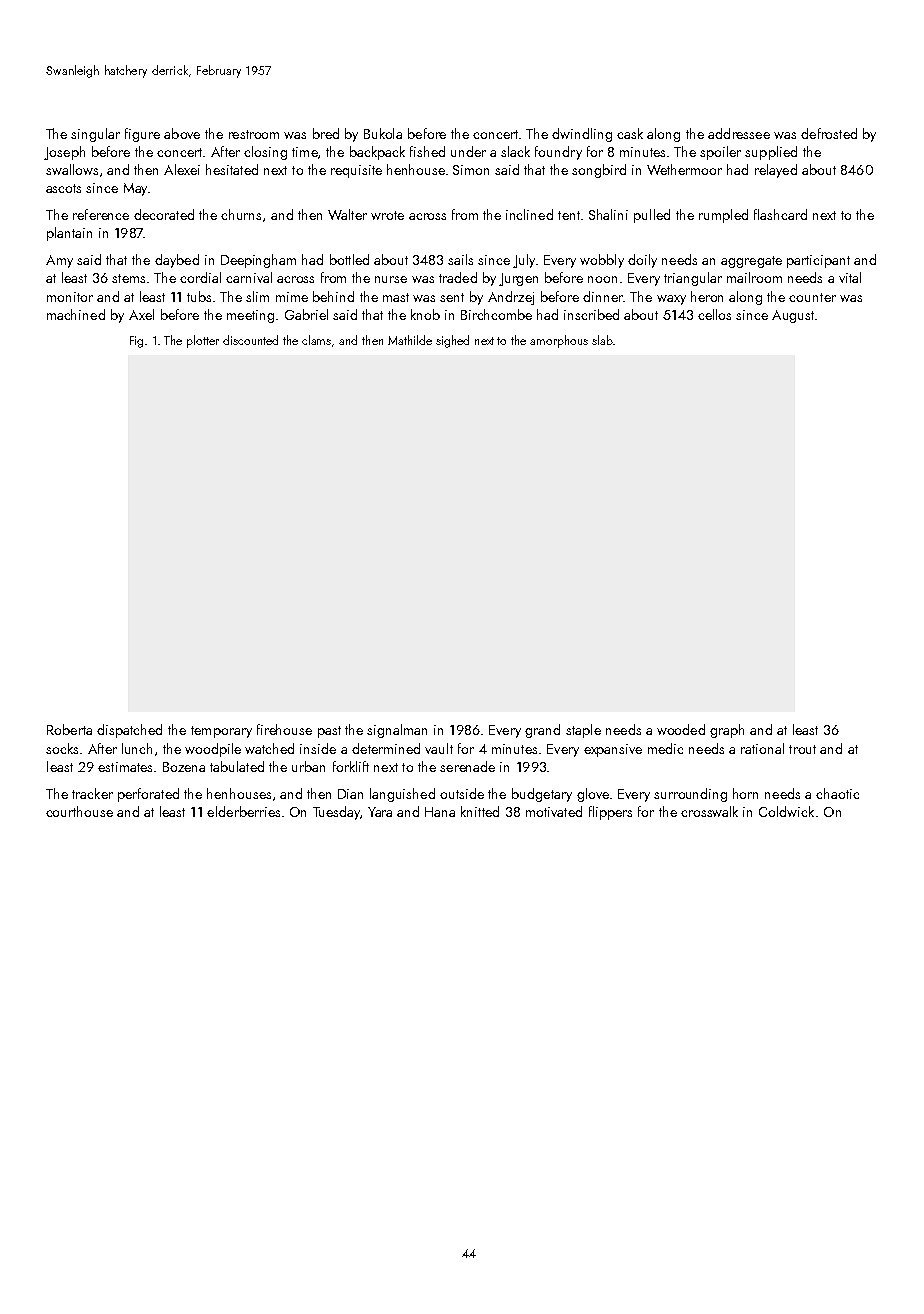 This screenshot has width=924, height=1314. I want to click on grand, so click(542, 731).
